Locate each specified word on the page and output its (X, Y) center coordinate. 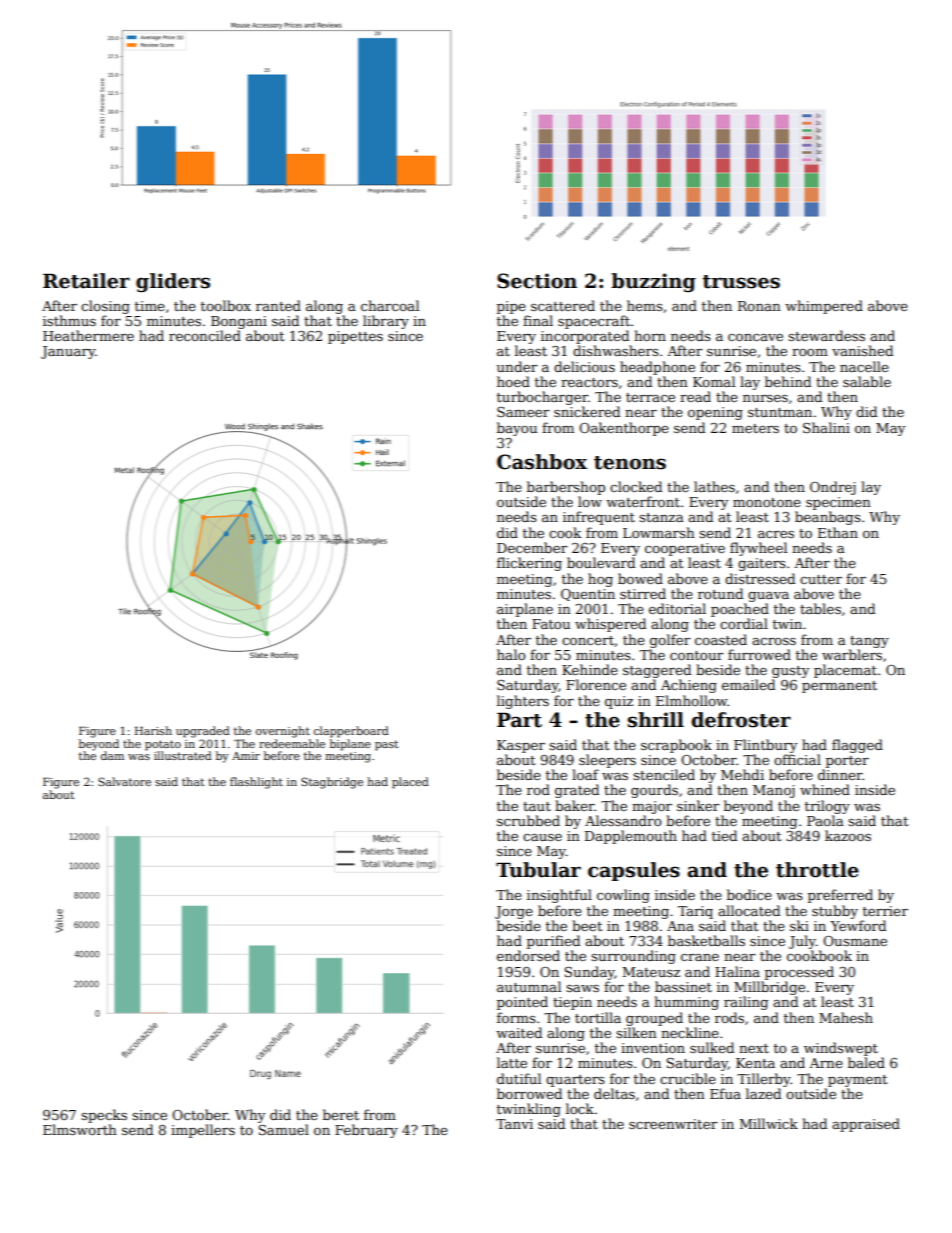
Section (537, 281)
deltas (614, 1093)
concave (755, 337)
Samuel (283, 1129)
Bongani (239, 322)
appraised (866, 1125)
